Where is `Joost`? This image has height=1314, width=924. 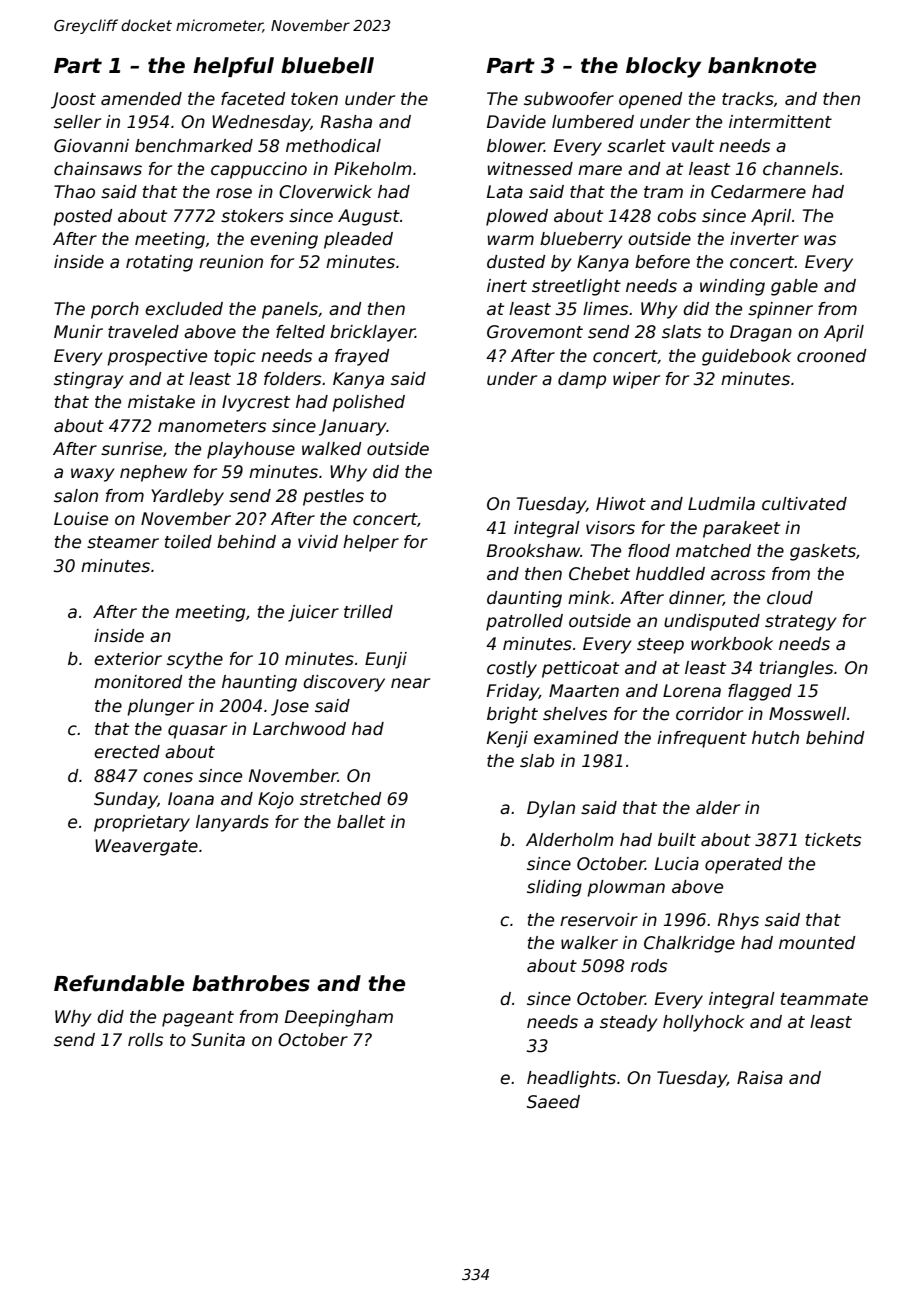
Joost is located at coordinates (73, 100).
